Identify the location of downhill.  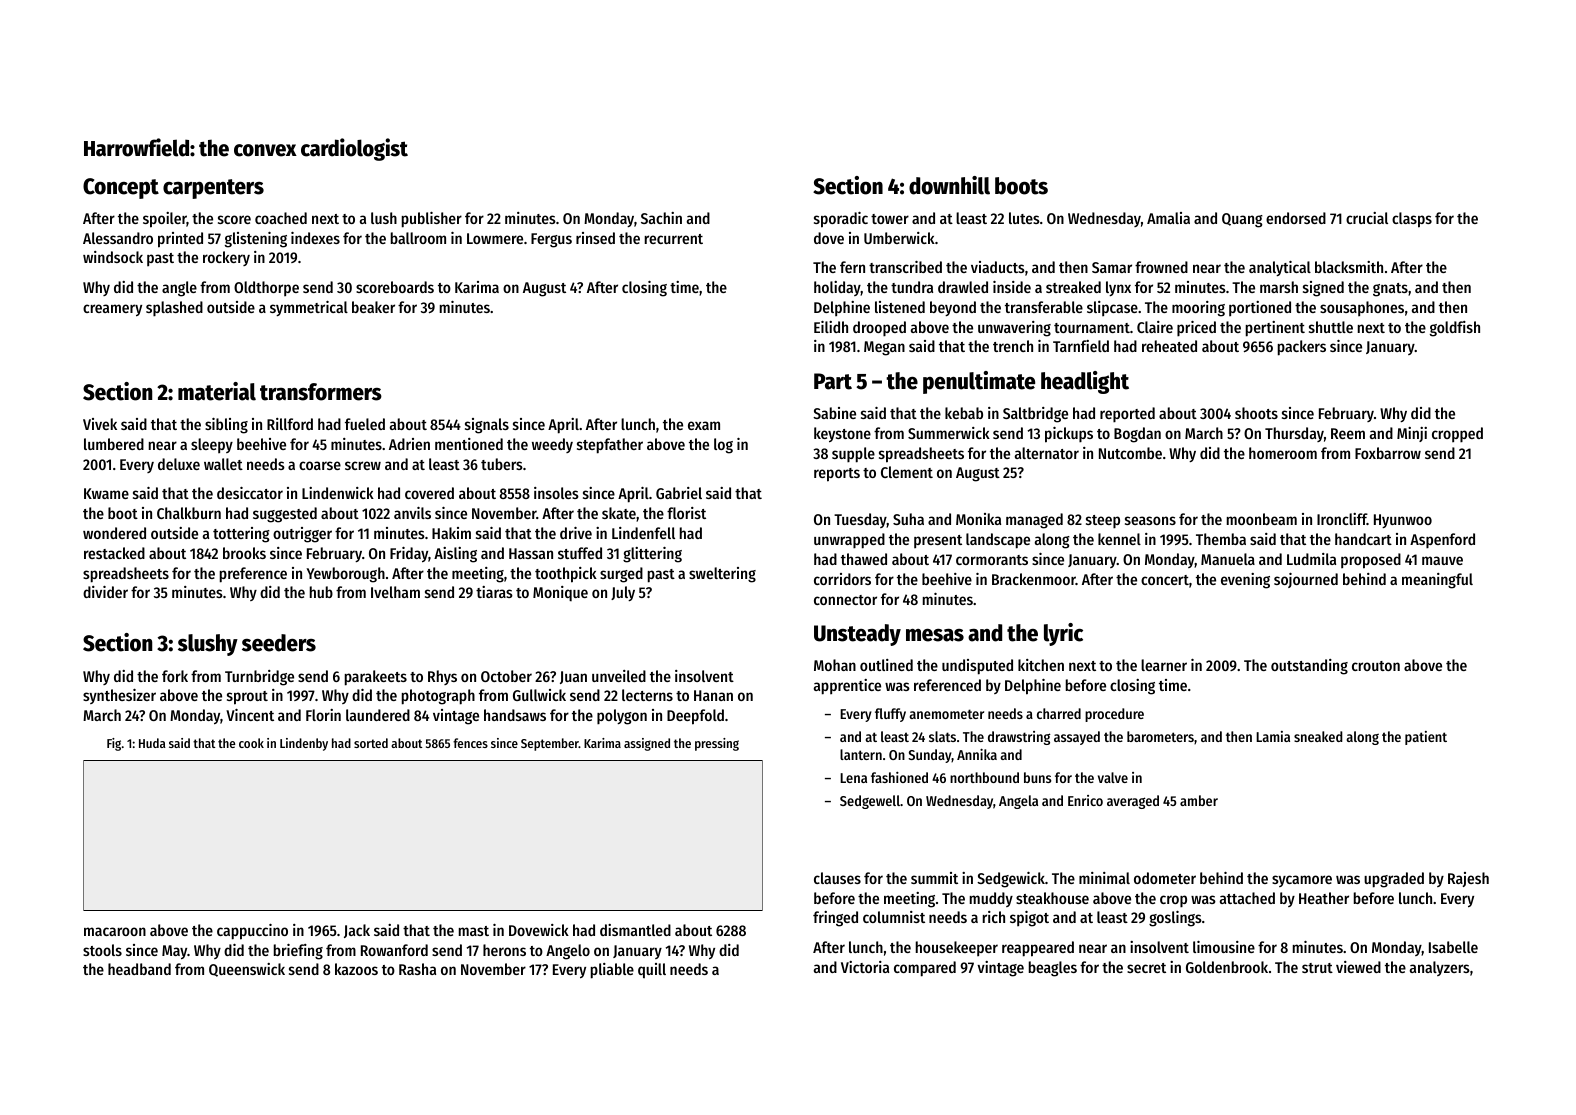
(949, 185).
